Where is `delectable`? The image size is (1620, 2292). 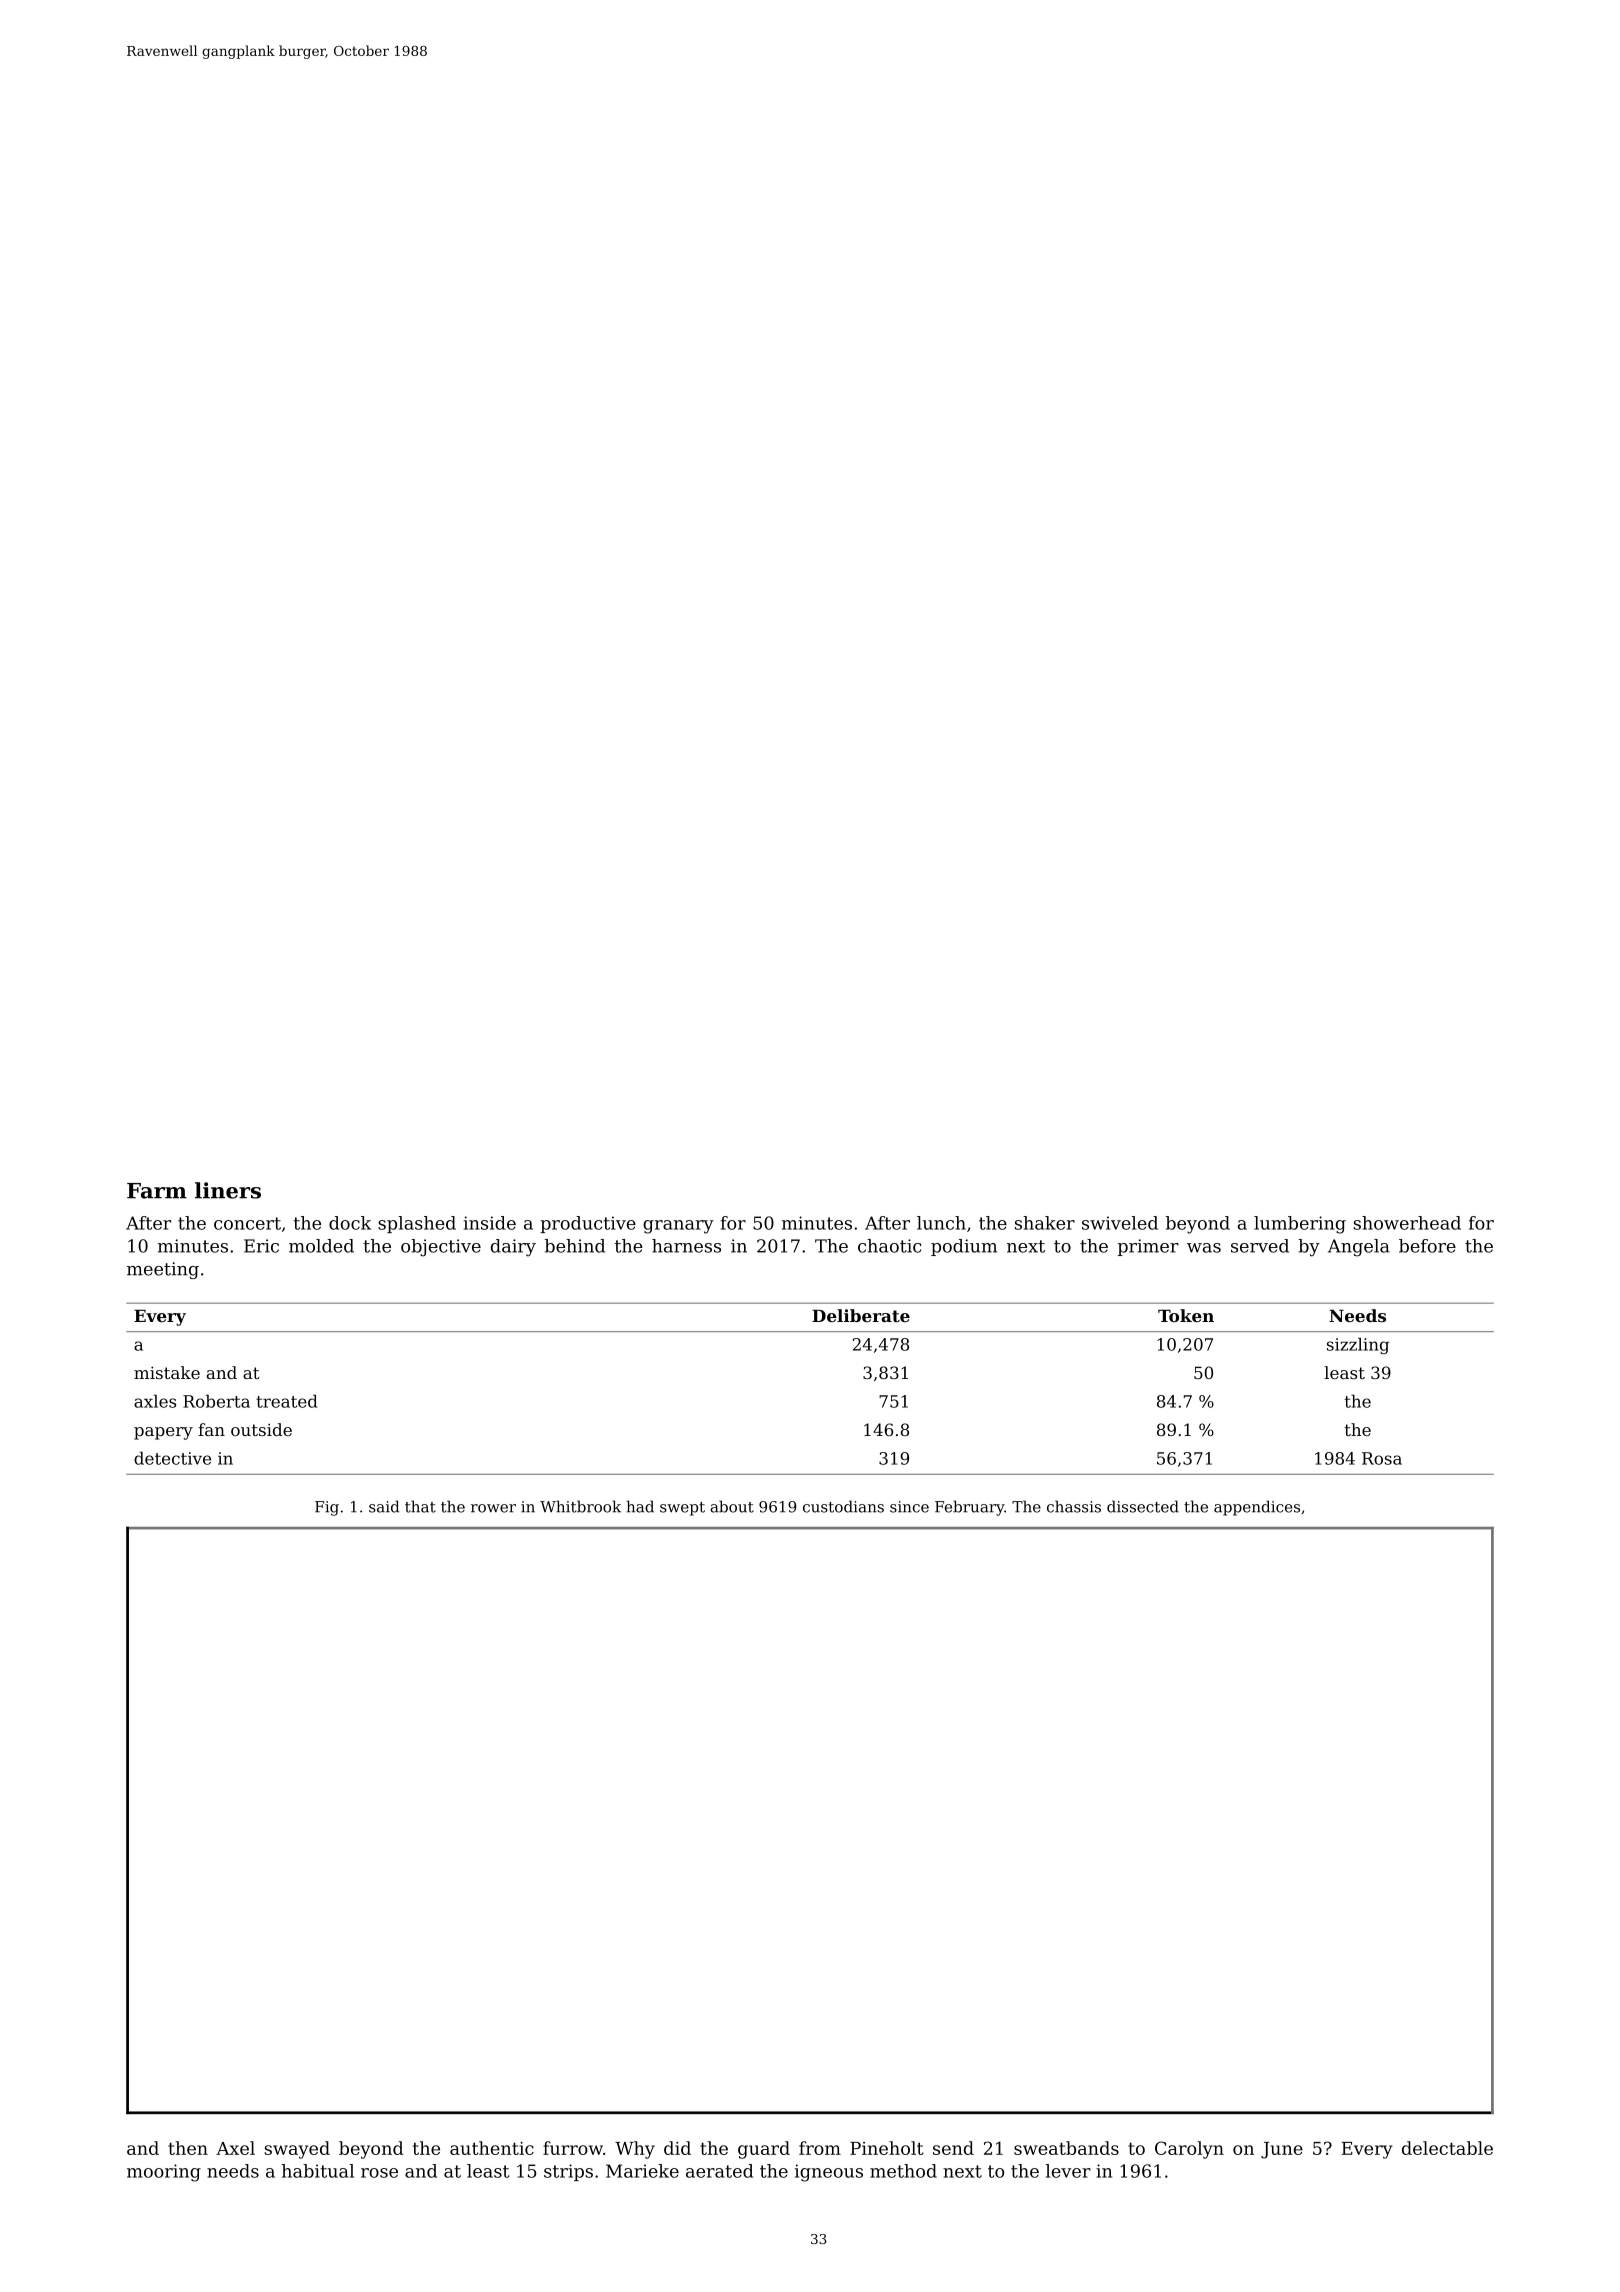 delectable is located at coordinates (1447, 2148).
